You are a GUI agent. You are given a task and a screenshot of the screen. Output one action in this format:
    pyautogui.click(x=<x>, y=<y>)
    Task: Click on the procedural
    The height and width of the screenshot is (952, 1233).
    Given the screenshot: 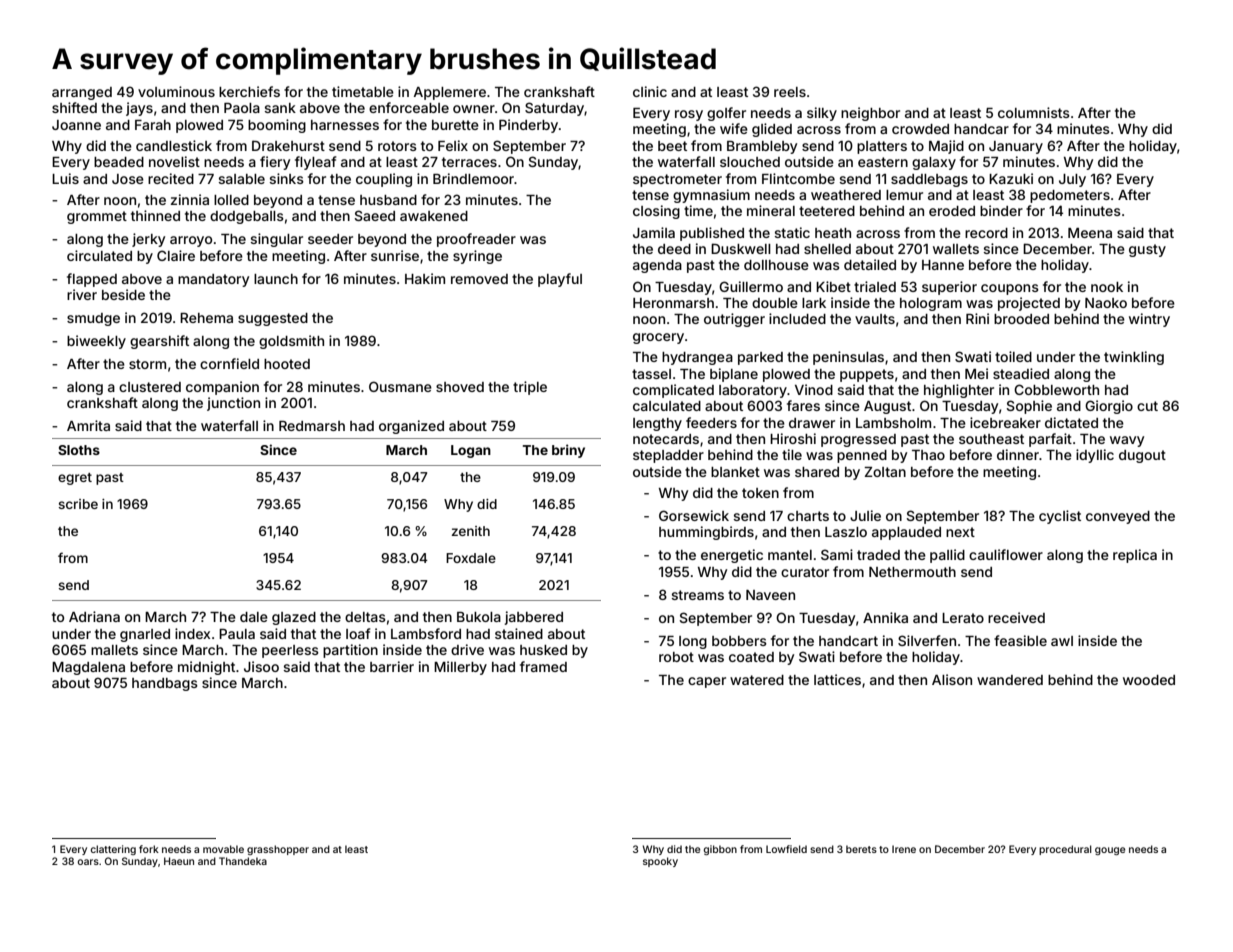 What is the action you would take?
    pyautogui.click(x=1065, y=850)
